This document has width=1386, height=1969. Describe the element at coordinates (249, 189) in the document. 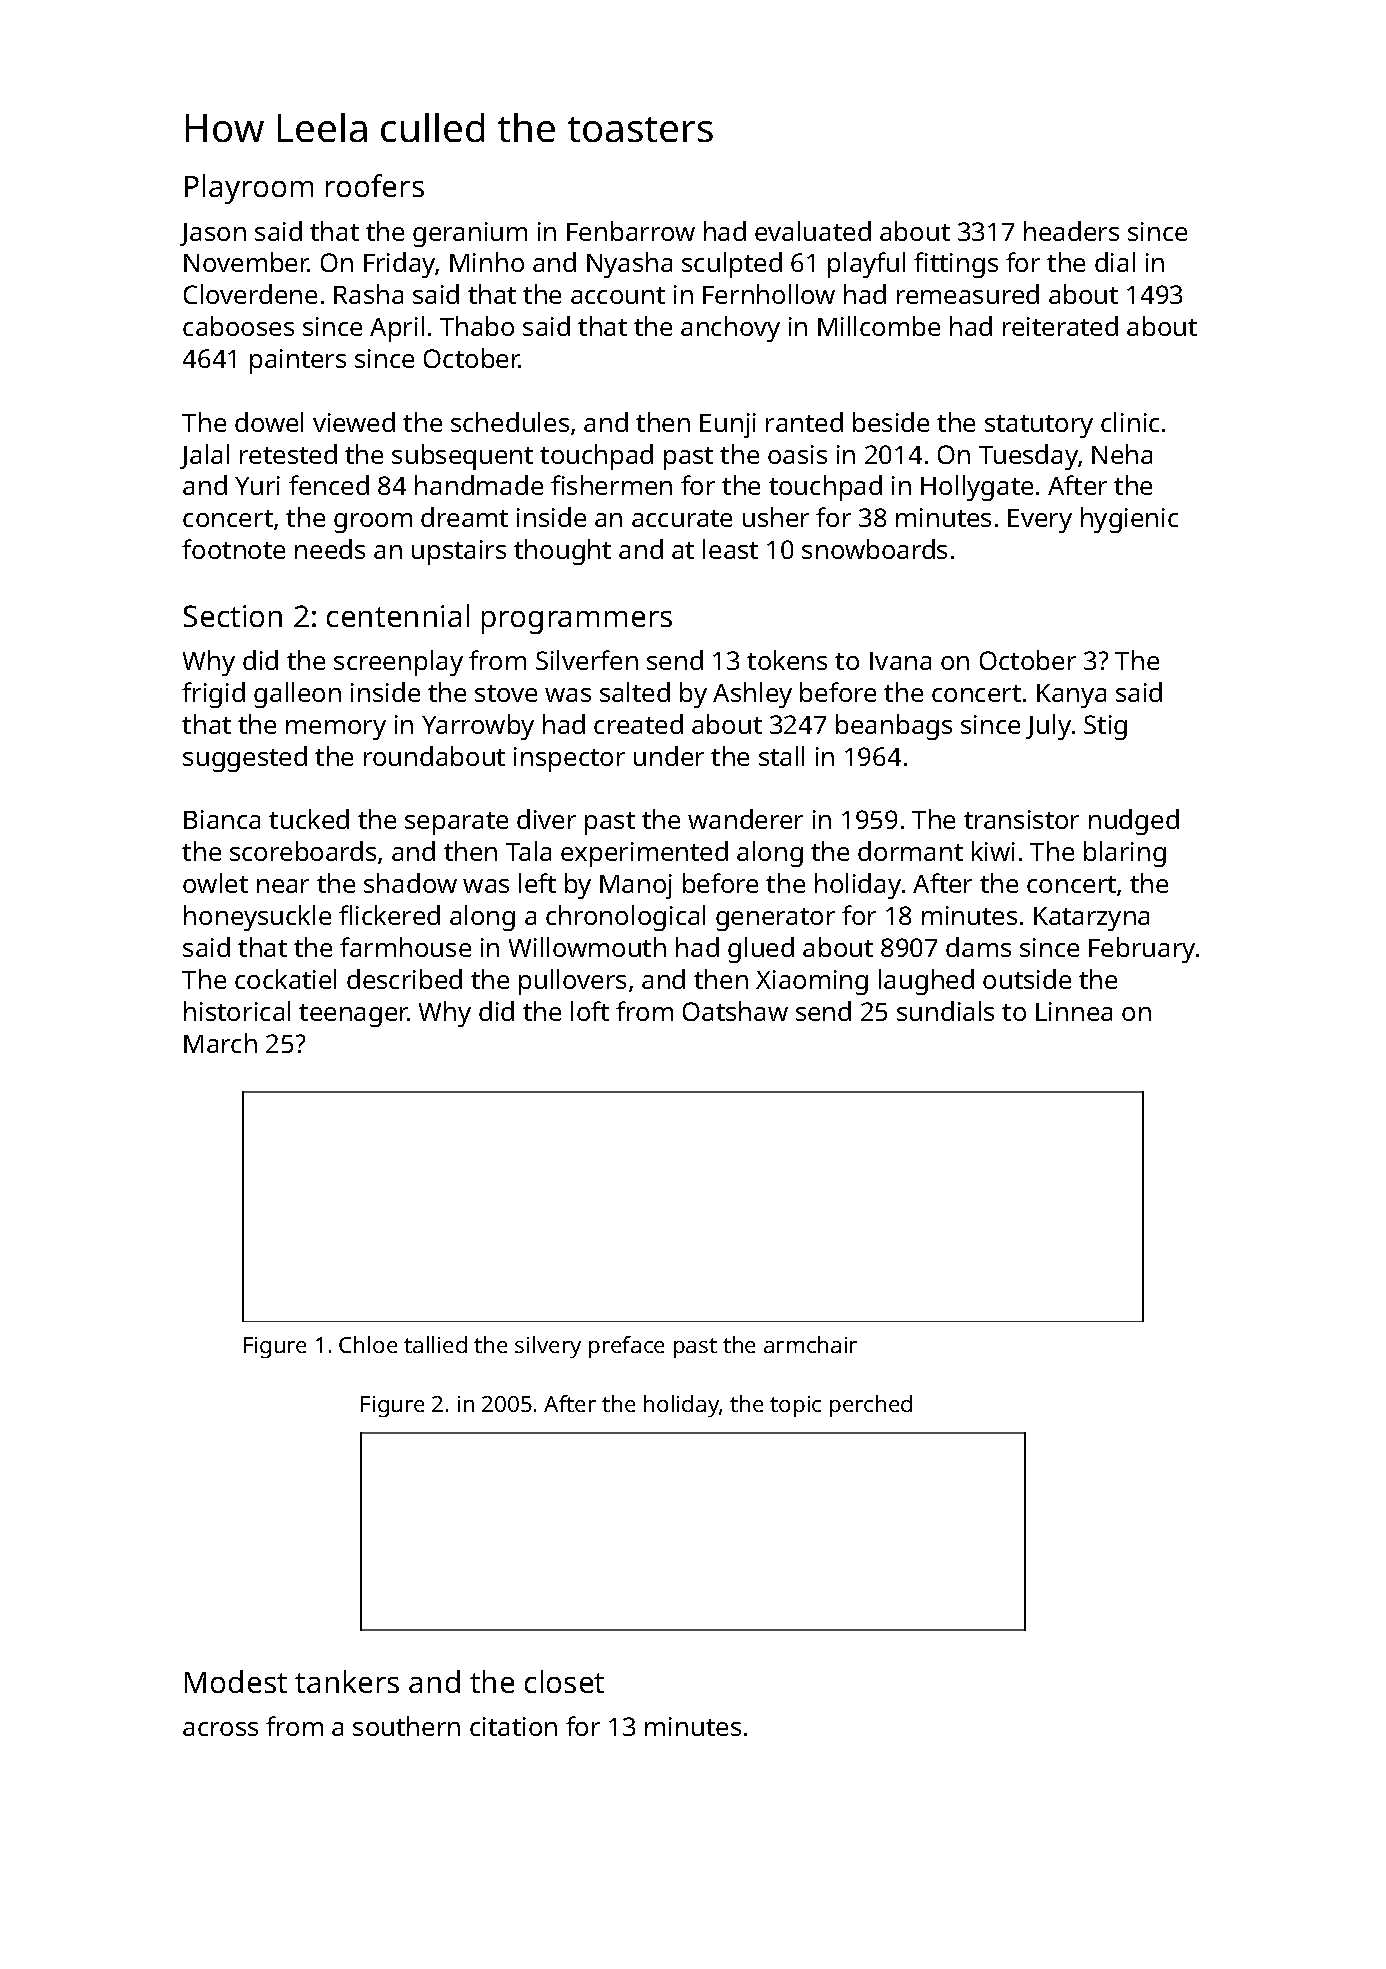

I see `Playroom` at that location.
